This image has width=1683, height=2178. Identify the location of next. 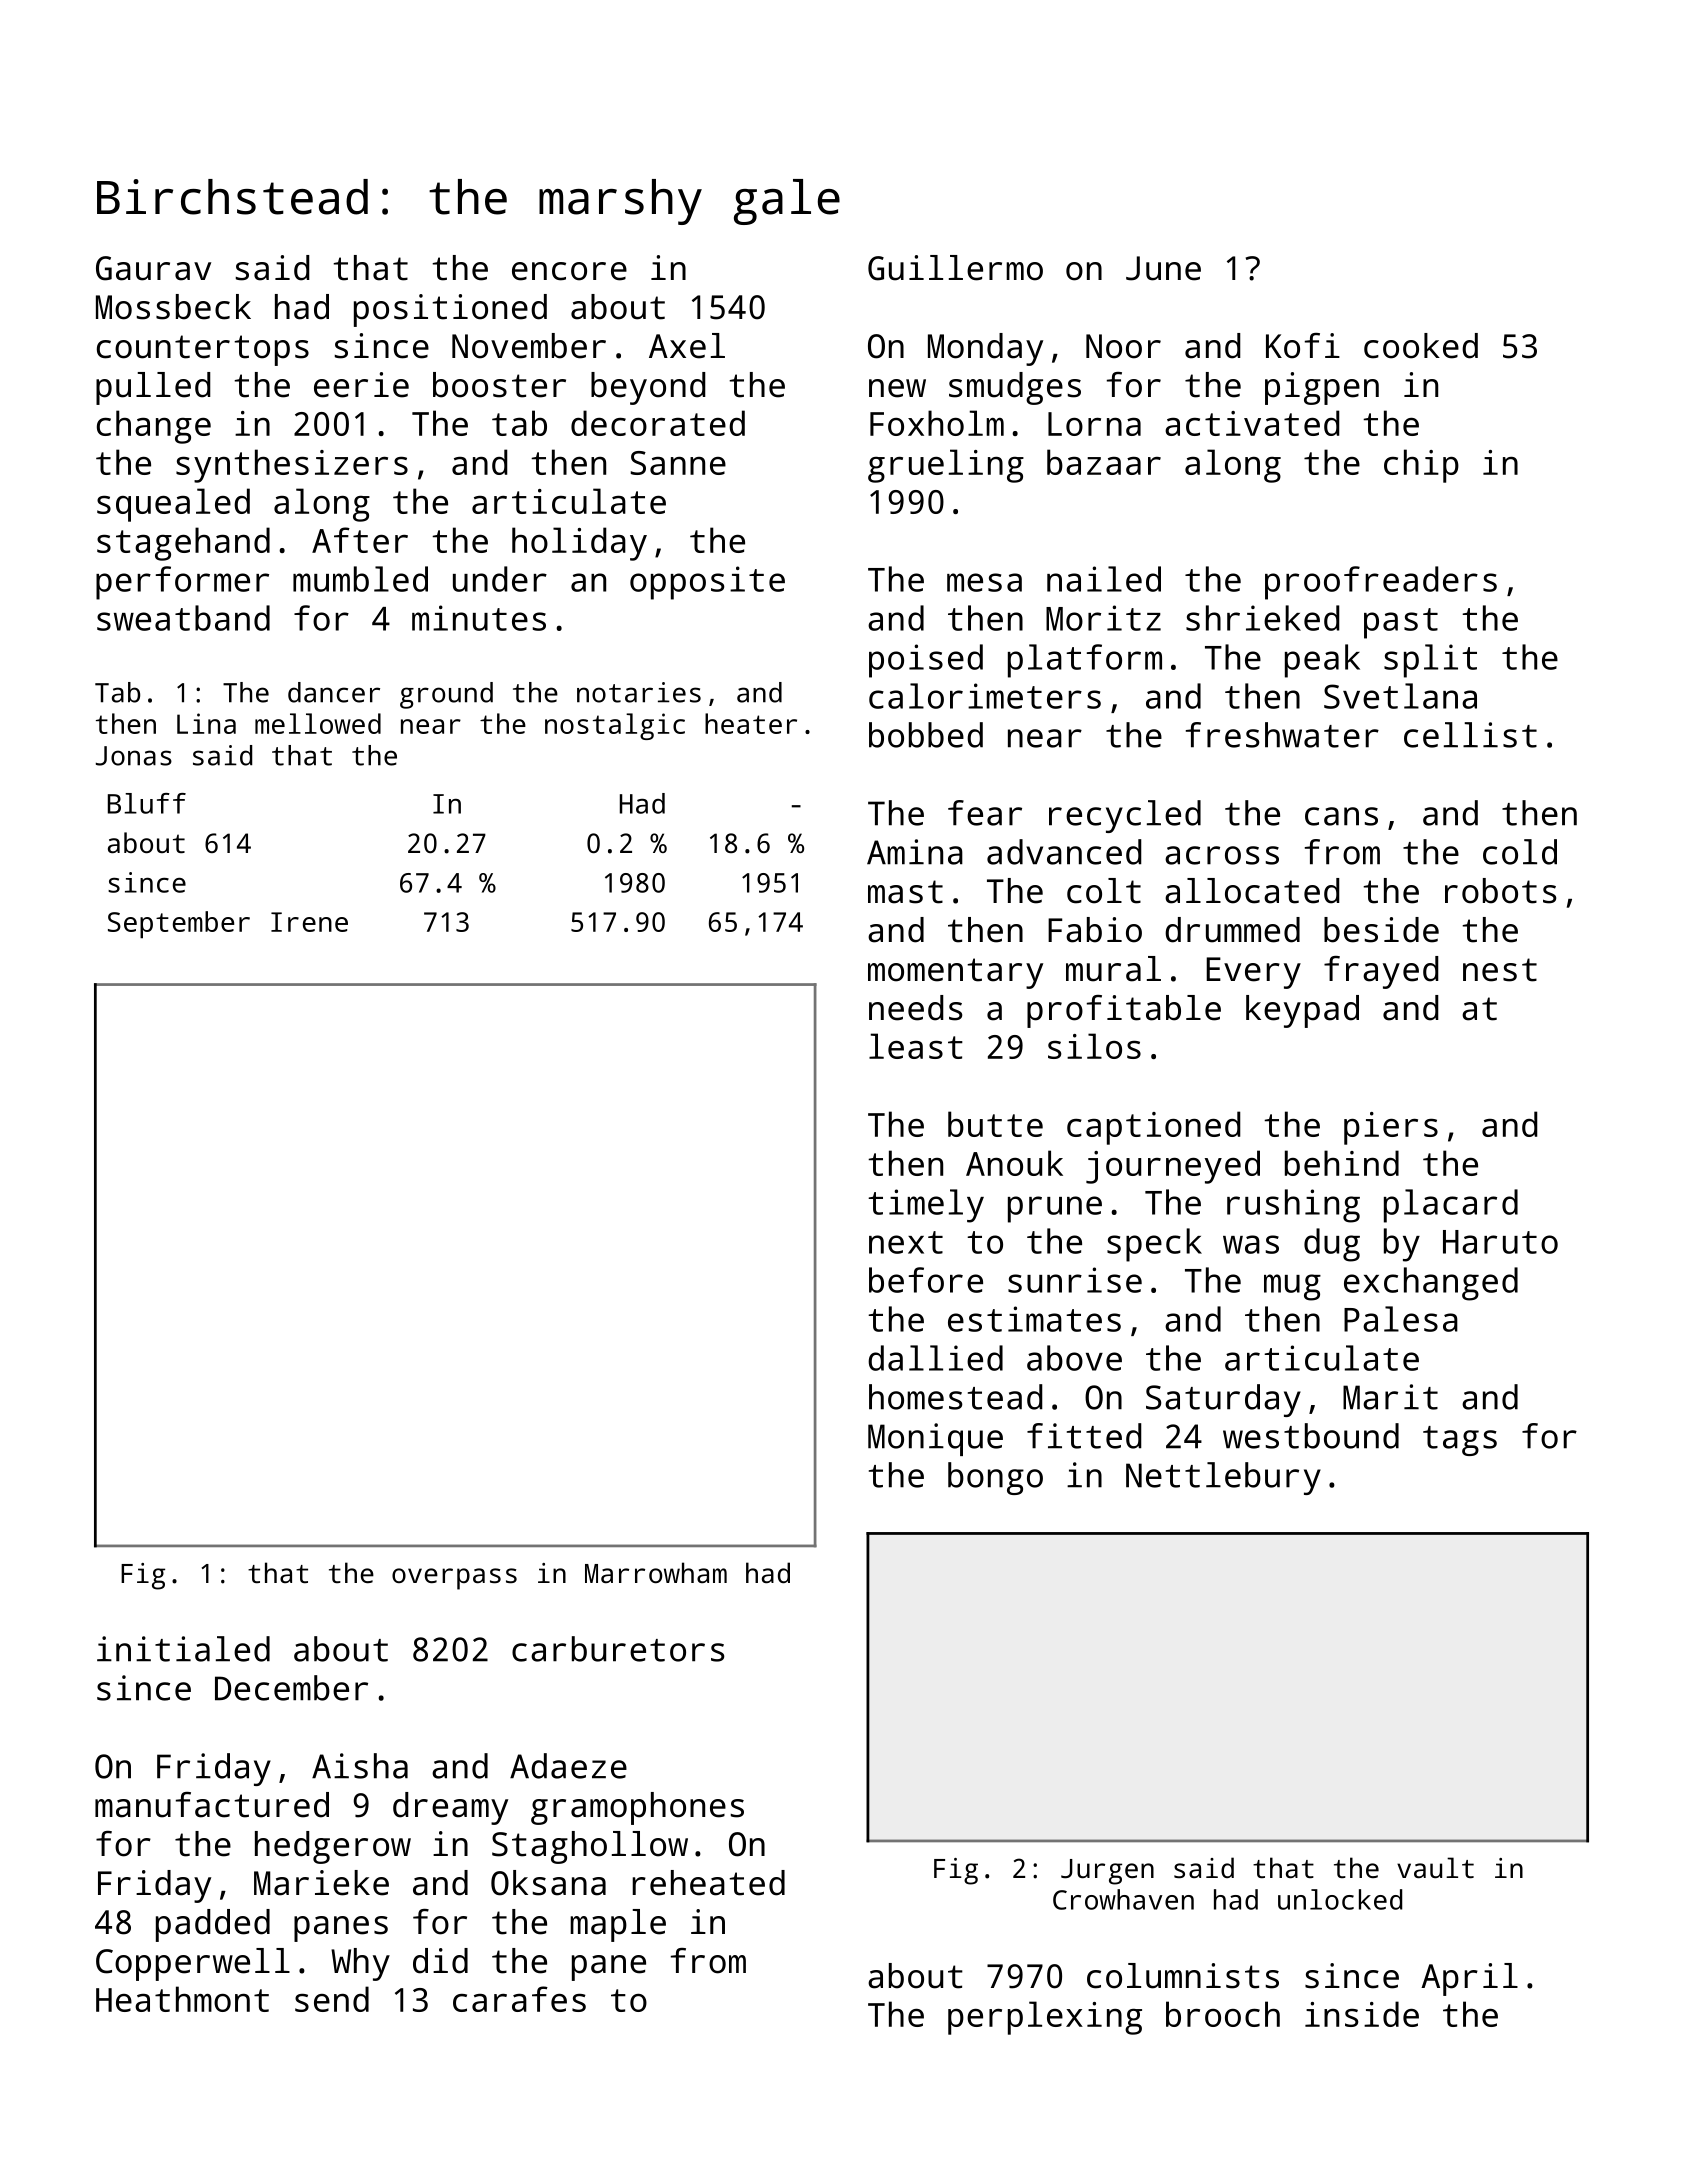
(906, 1242).
